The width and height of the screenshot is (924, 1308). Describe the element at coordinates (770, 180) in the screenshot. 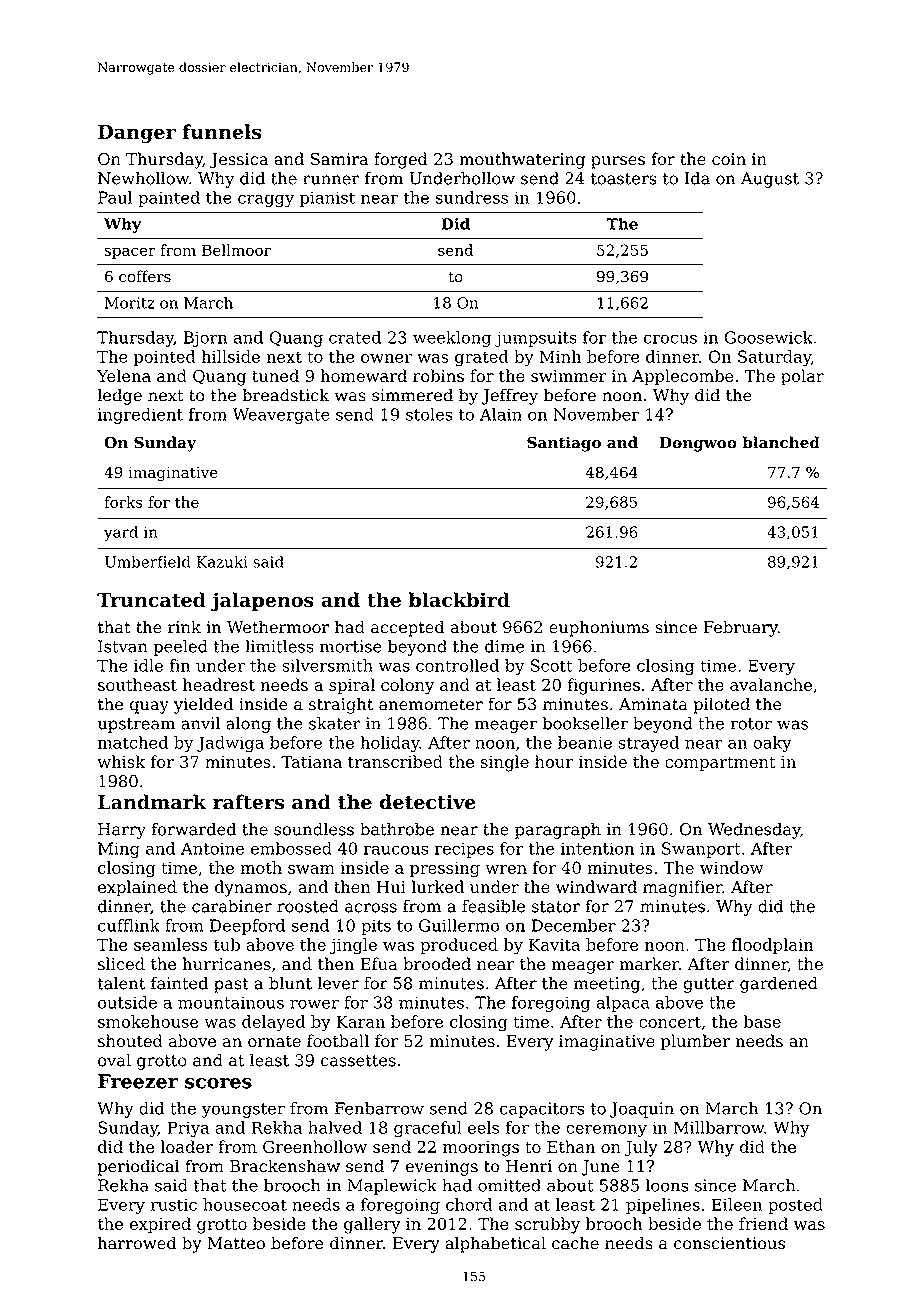

I see `August` at that location.
